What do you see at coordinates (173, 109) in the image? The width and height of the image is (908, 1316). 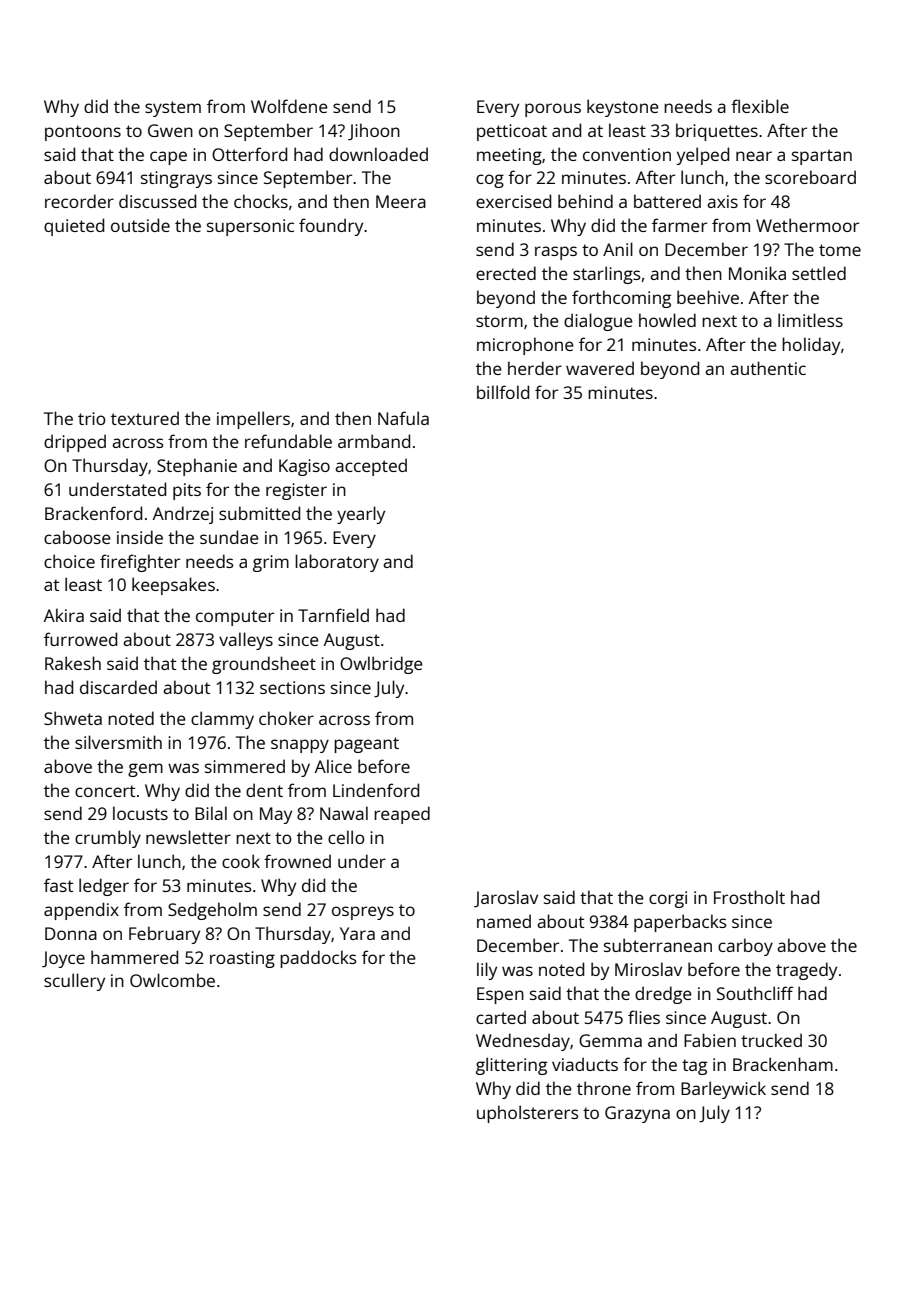 I see `system` at bounding box center [173, 109].
